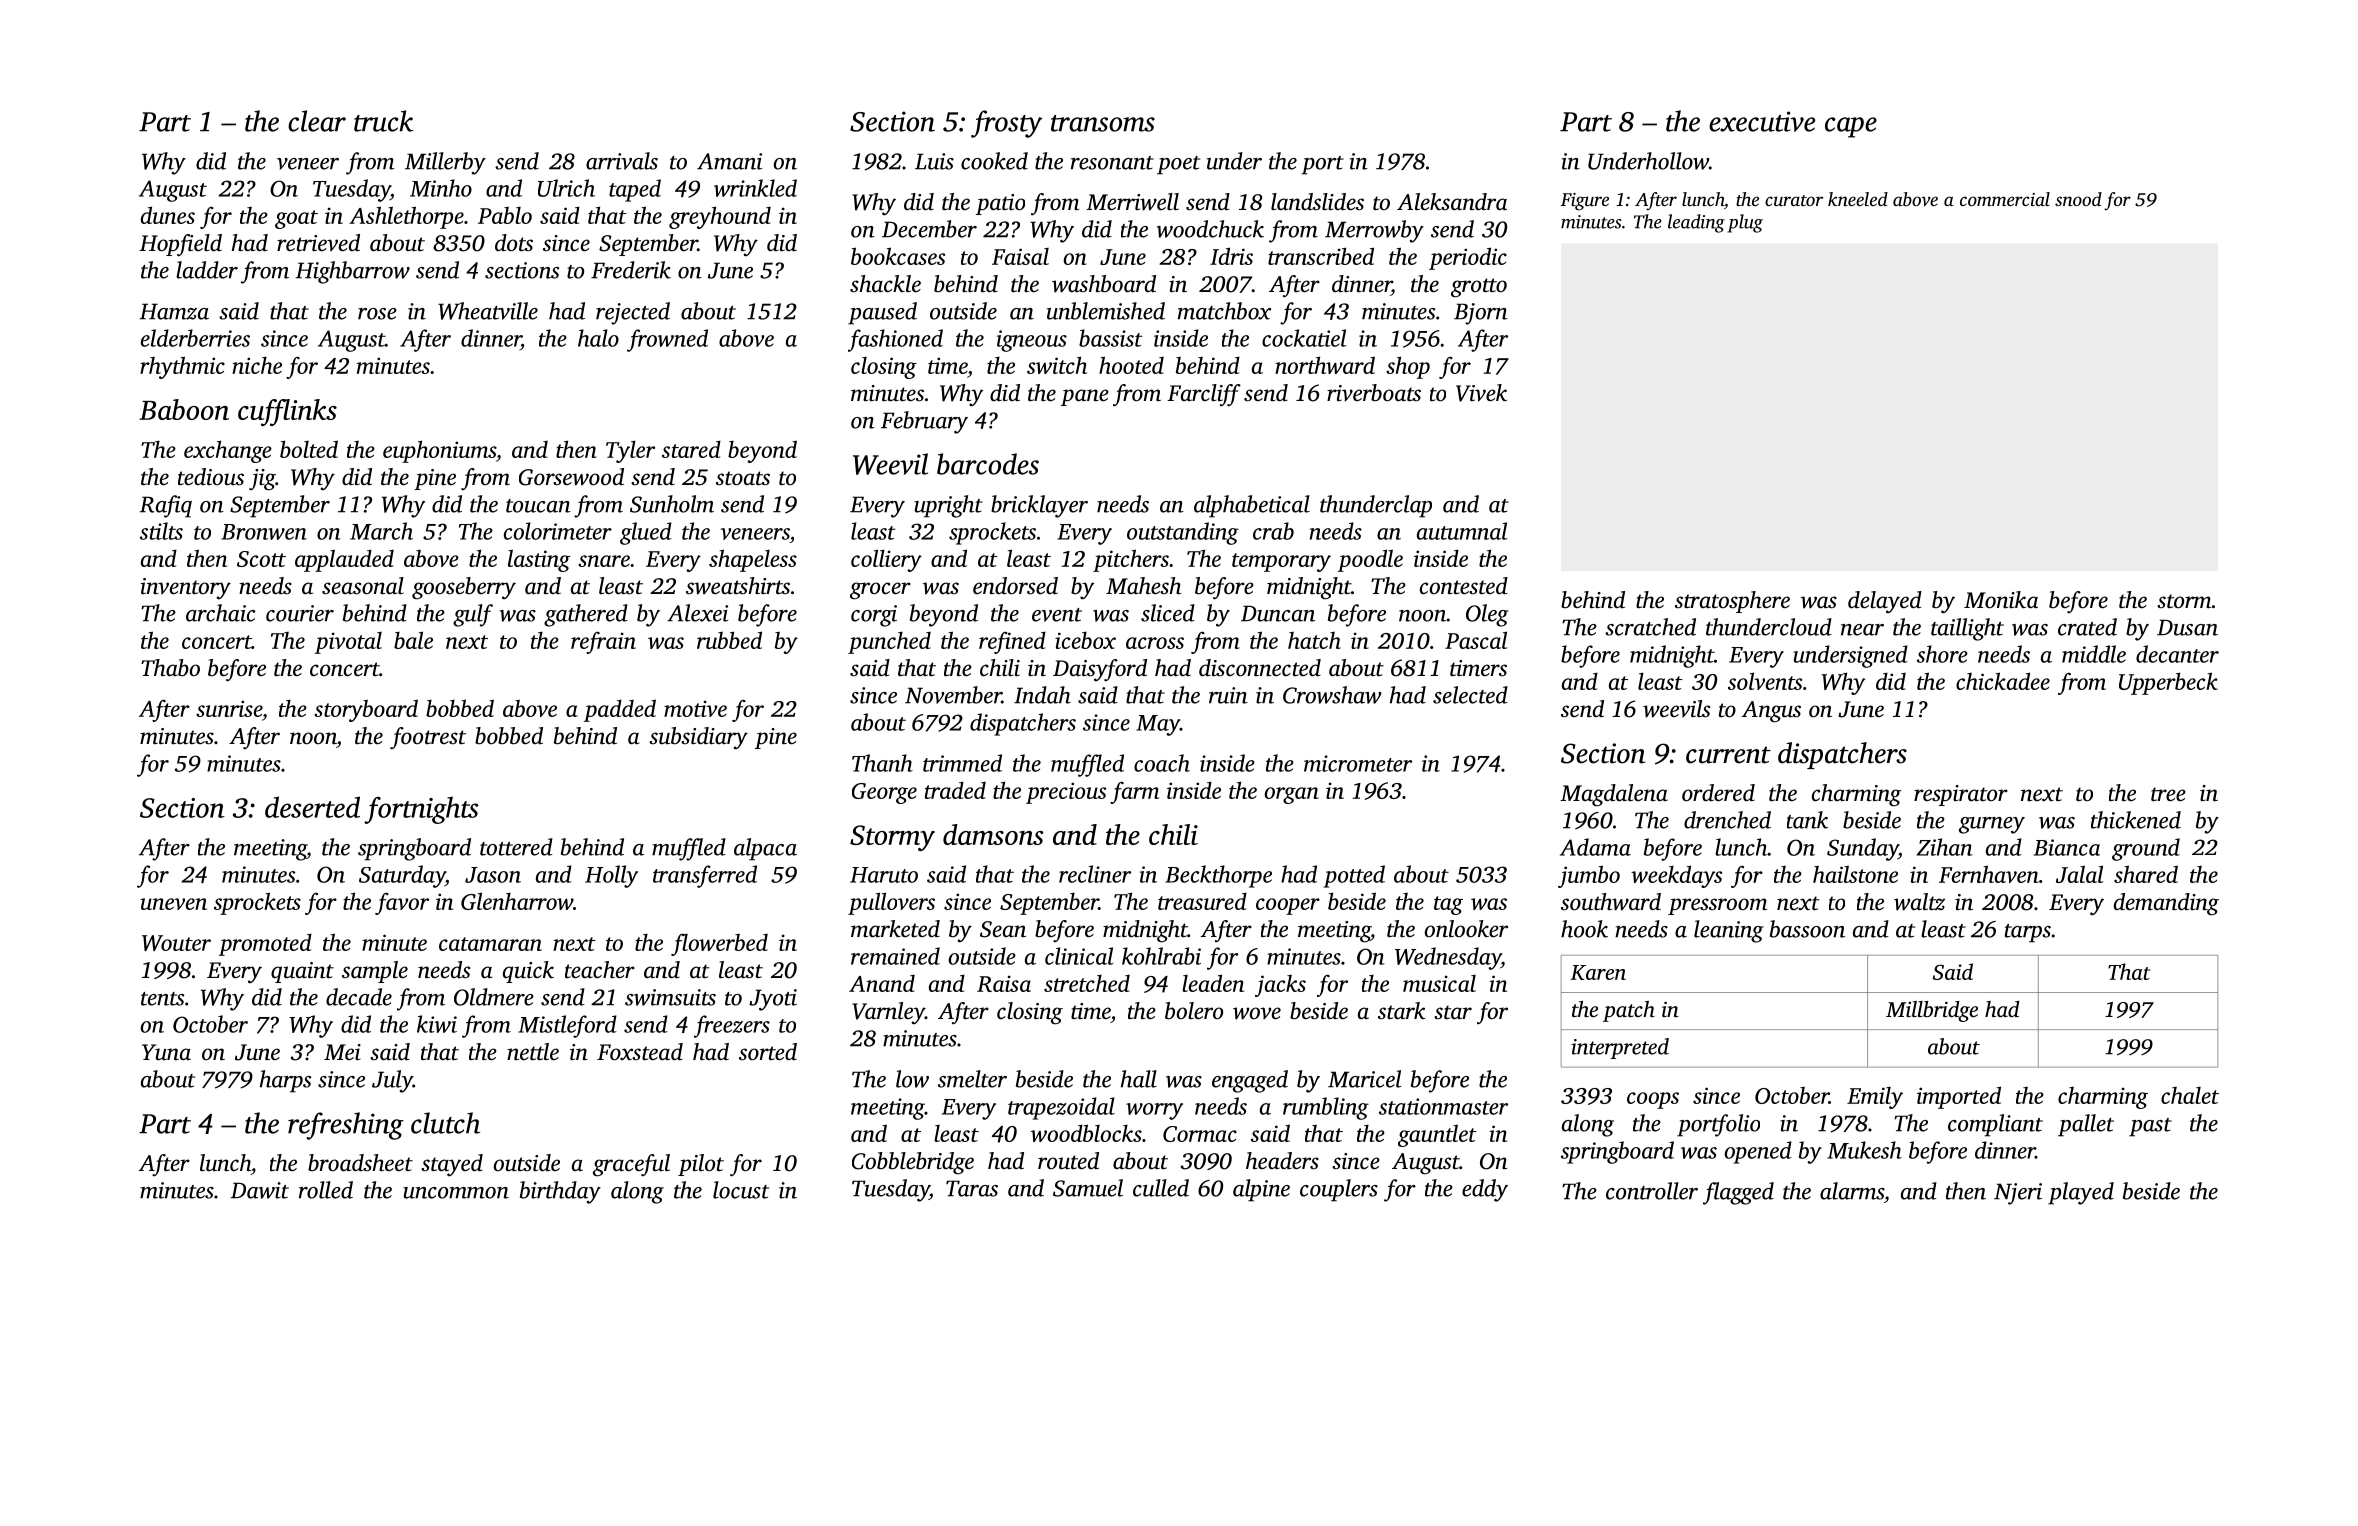 The image size is (2358, 1526). I want to click on locust, so click(741, 1190).
